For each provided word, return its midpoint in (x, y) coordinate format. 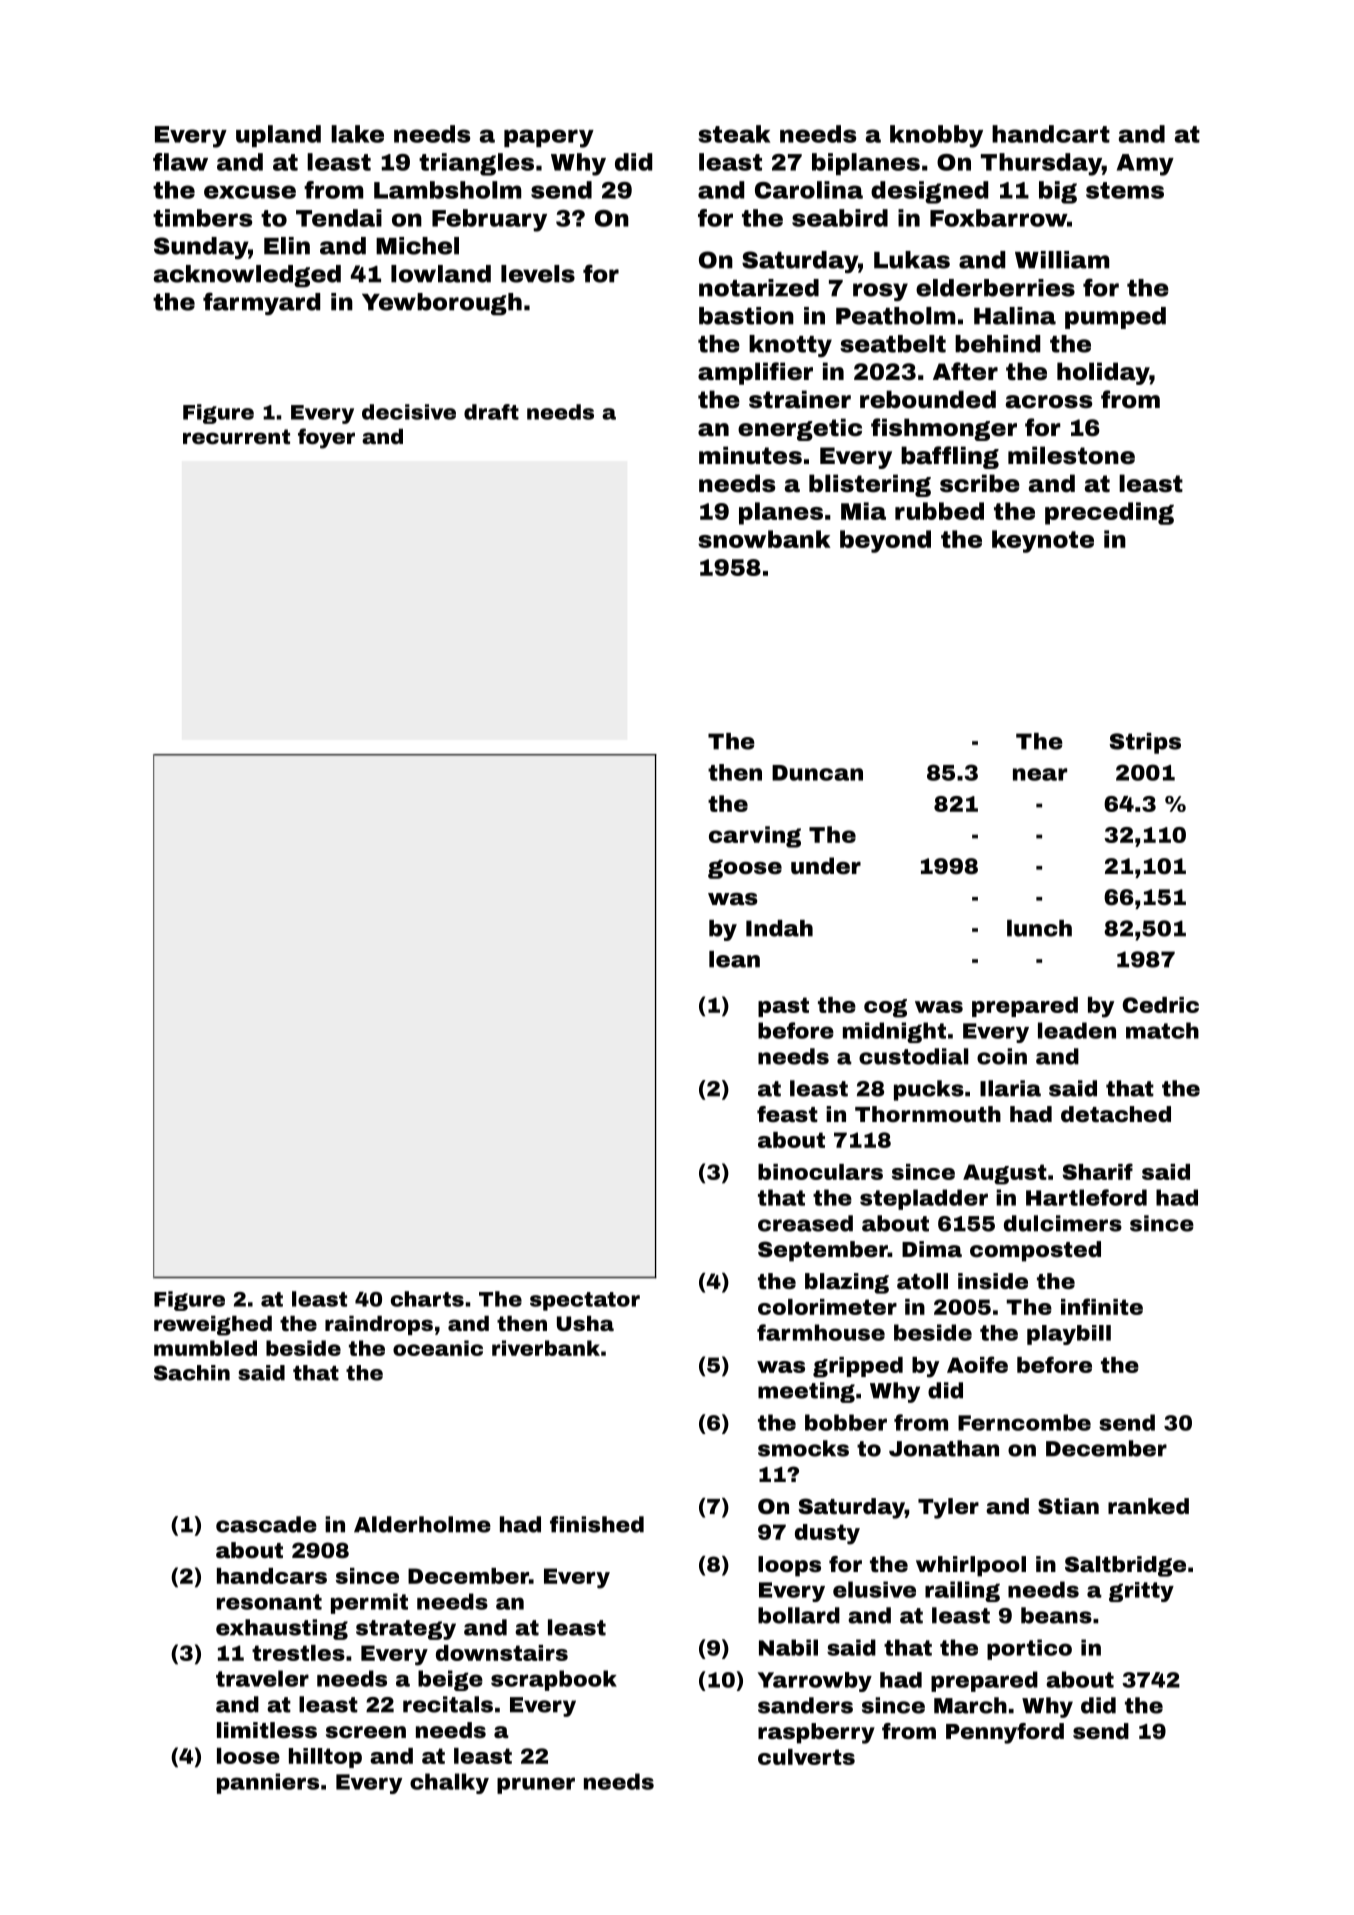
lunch (1039, 928)
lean (734, 959)
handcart (1051, 134)
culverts (806, 1757)
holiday (1103, 373)
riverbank (546, 1348)
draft (491, 412)
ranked (1148, 1506)
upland (278, 136)
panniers (268, 1783)
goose (745, 869)
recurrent (236, 436)
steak (734, 134)
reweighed (213, 1326)
